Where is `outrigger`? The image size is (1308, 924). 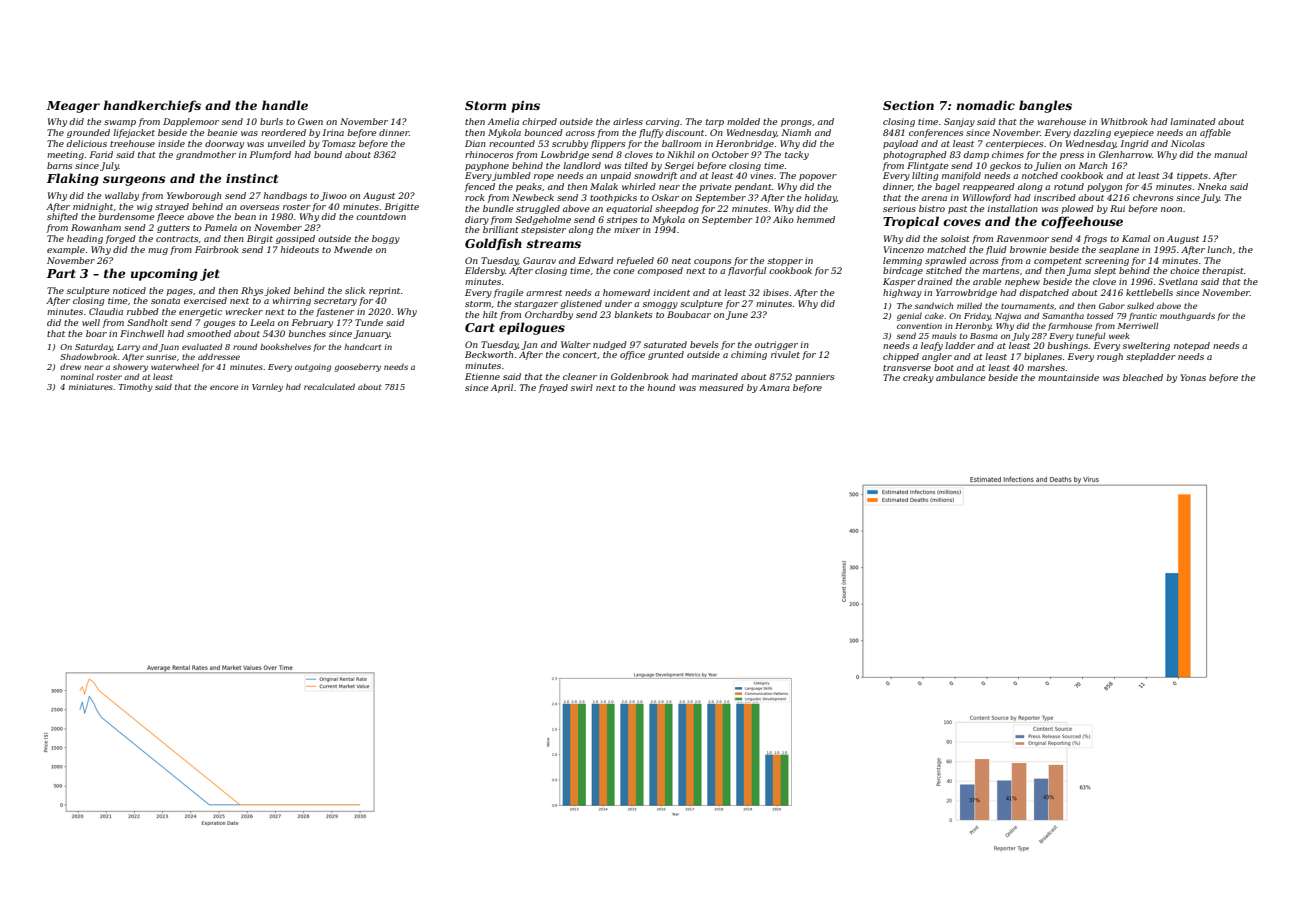
outrigger is located at coordinates (776, 345).
